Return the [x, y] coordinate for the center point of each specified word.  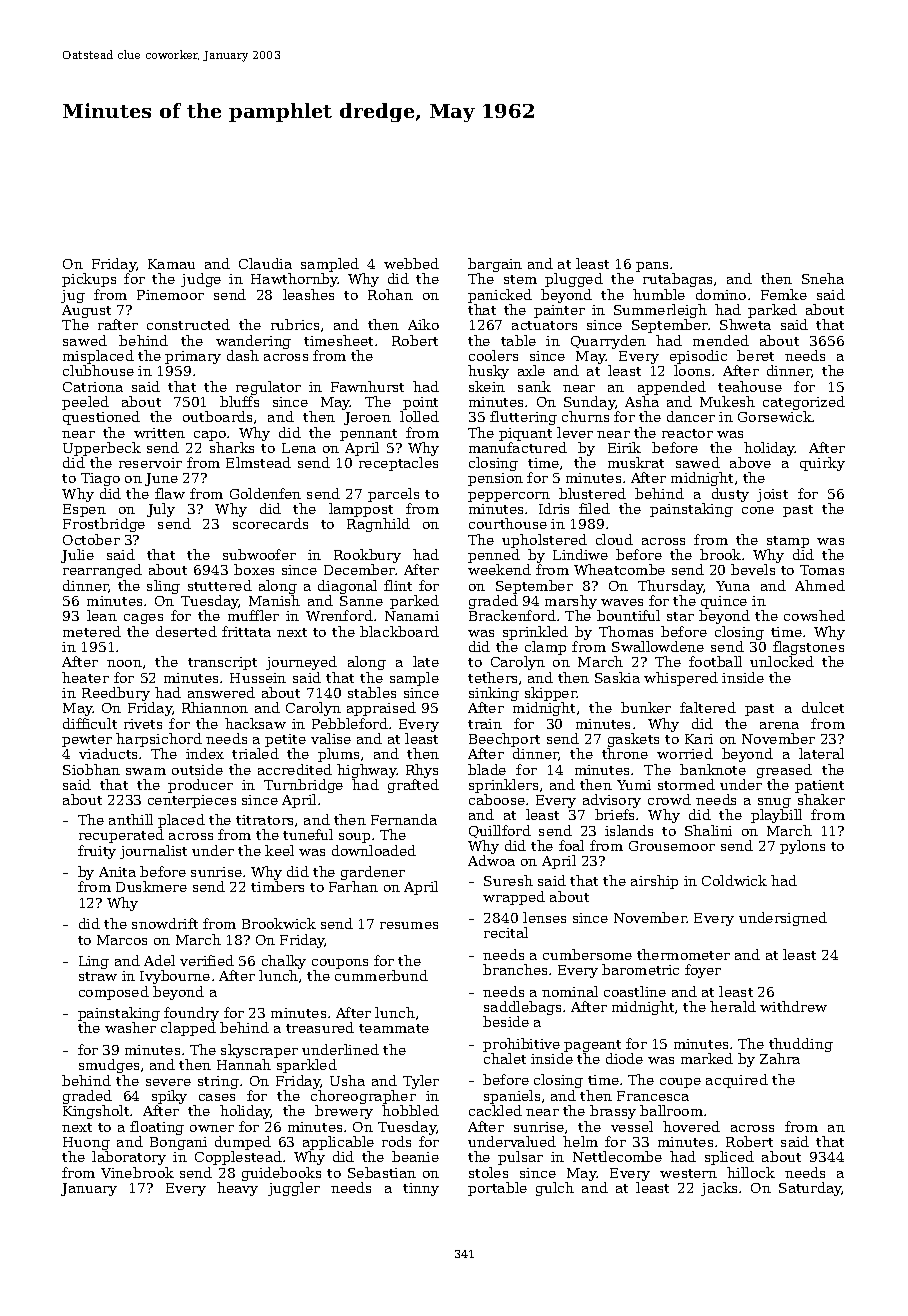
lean [102, 615]
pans [652, 267]
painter [559, 311]
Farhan [353, 887]
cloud [614, 539]
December [360, 569]
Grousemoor [672, 846]
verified [207, 960]
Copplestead [238, 1158]
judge [201, 280]
